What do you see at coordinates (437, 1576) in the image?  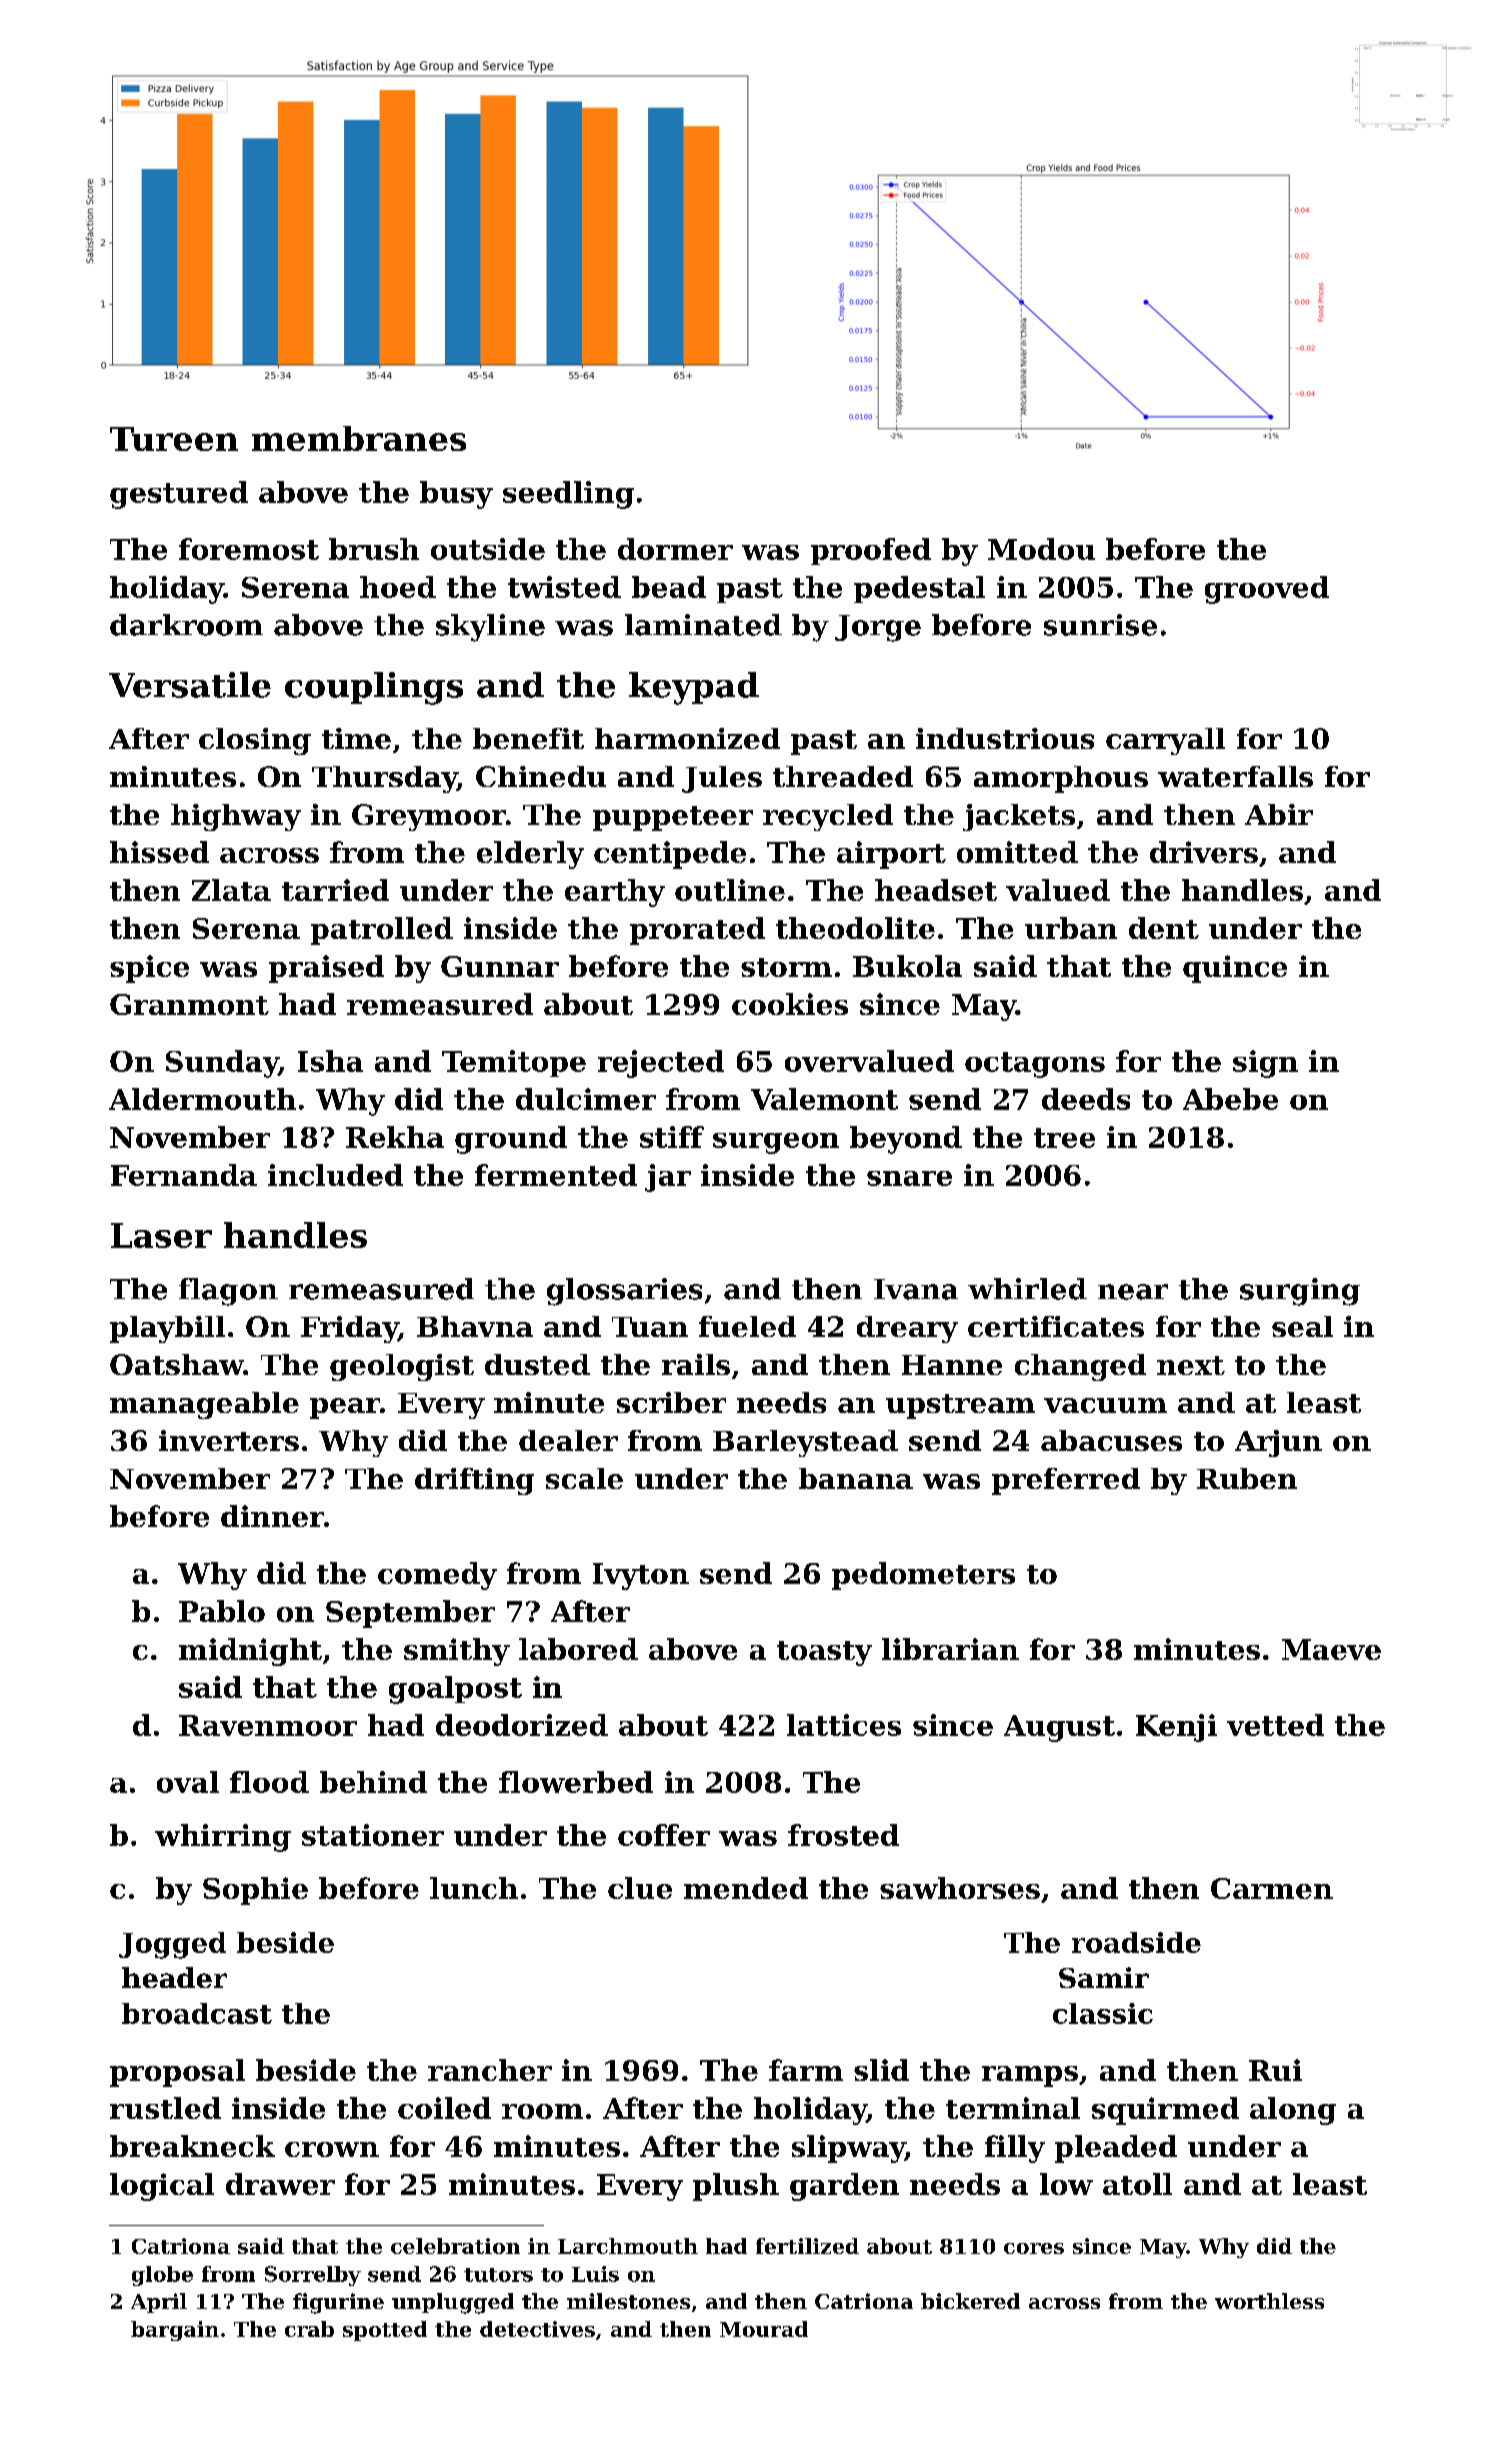 I see `comedy` at bounding box center [437, 1576].
